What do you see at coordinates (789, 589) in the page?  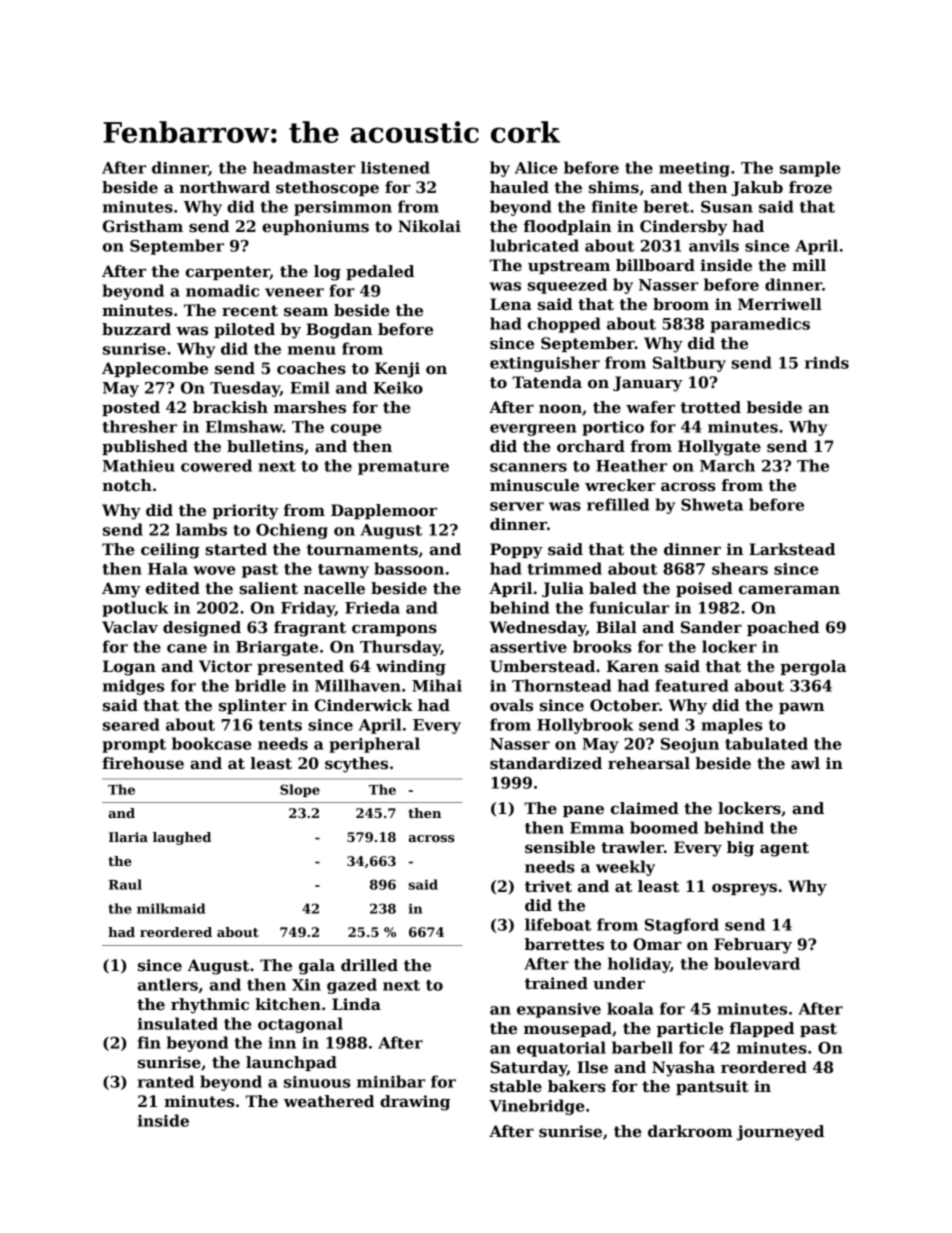 I see `cameraman` at bounding box center [789, 589].
